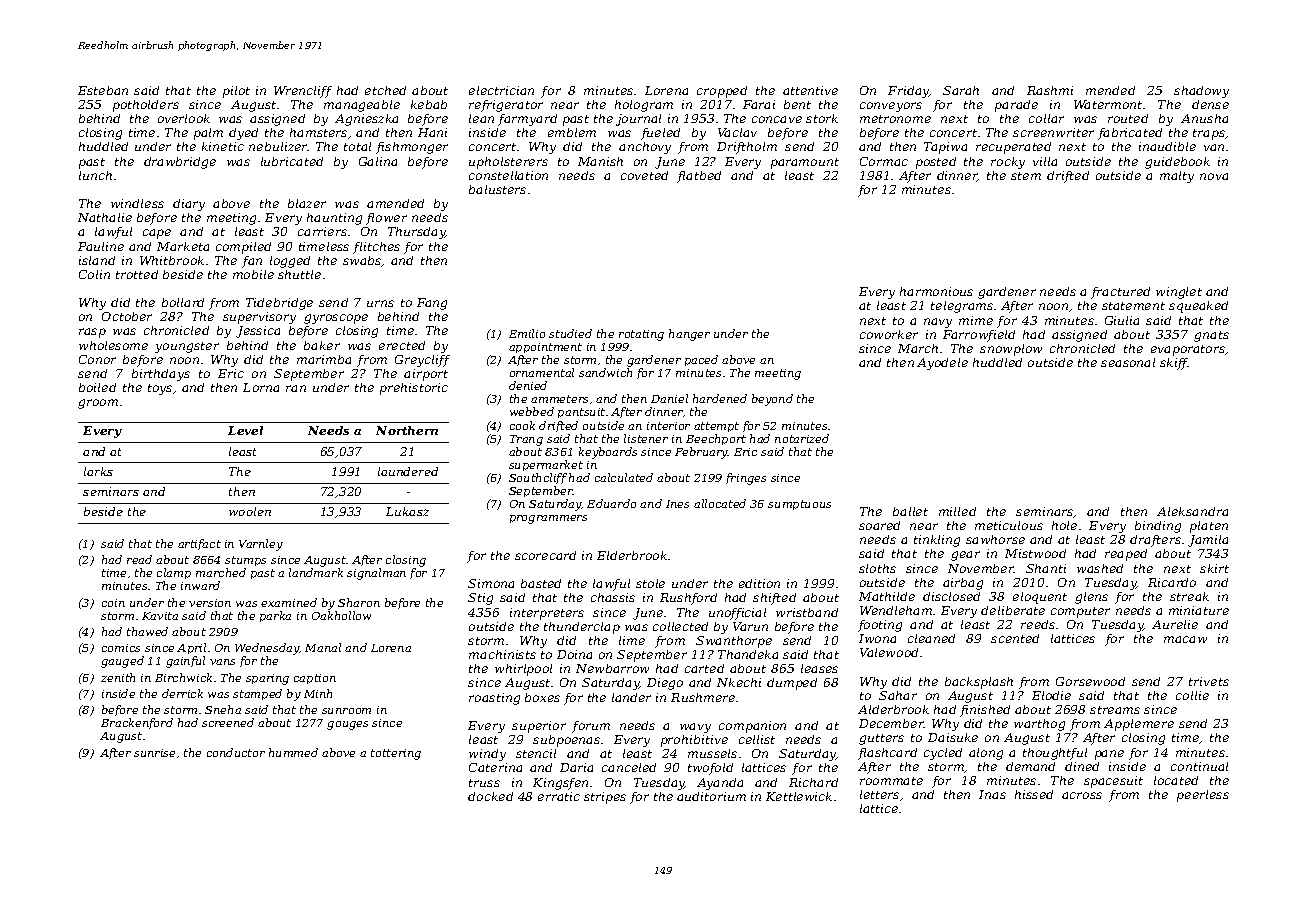 The height and width of the screenshot is (924, 1308). I want to click on prehistoric, so click(414, 389).
